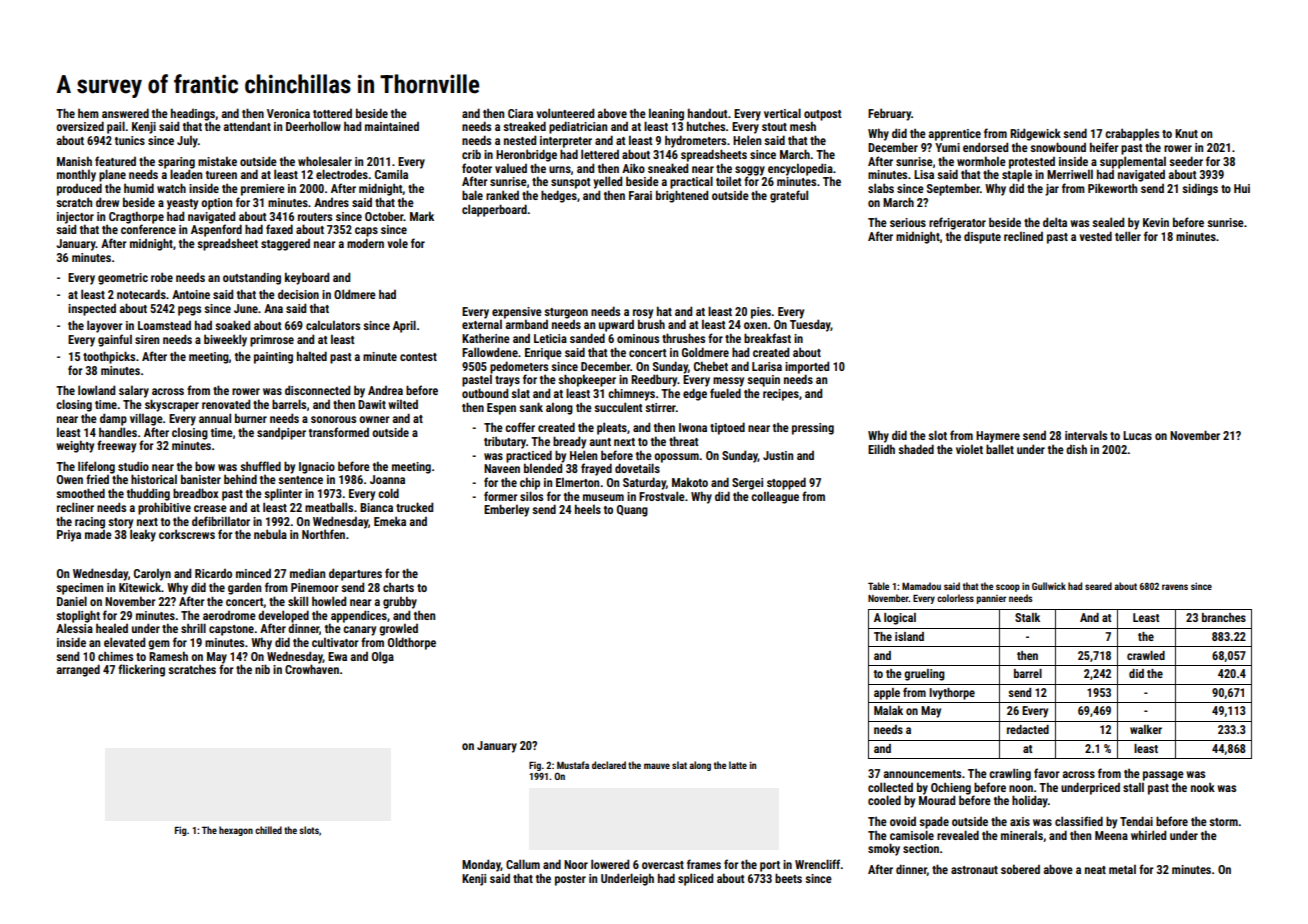 The image size is (1308, 924). Describe the element at coordinates (215, 418) in the screenshot. I see `annual` at that location.
